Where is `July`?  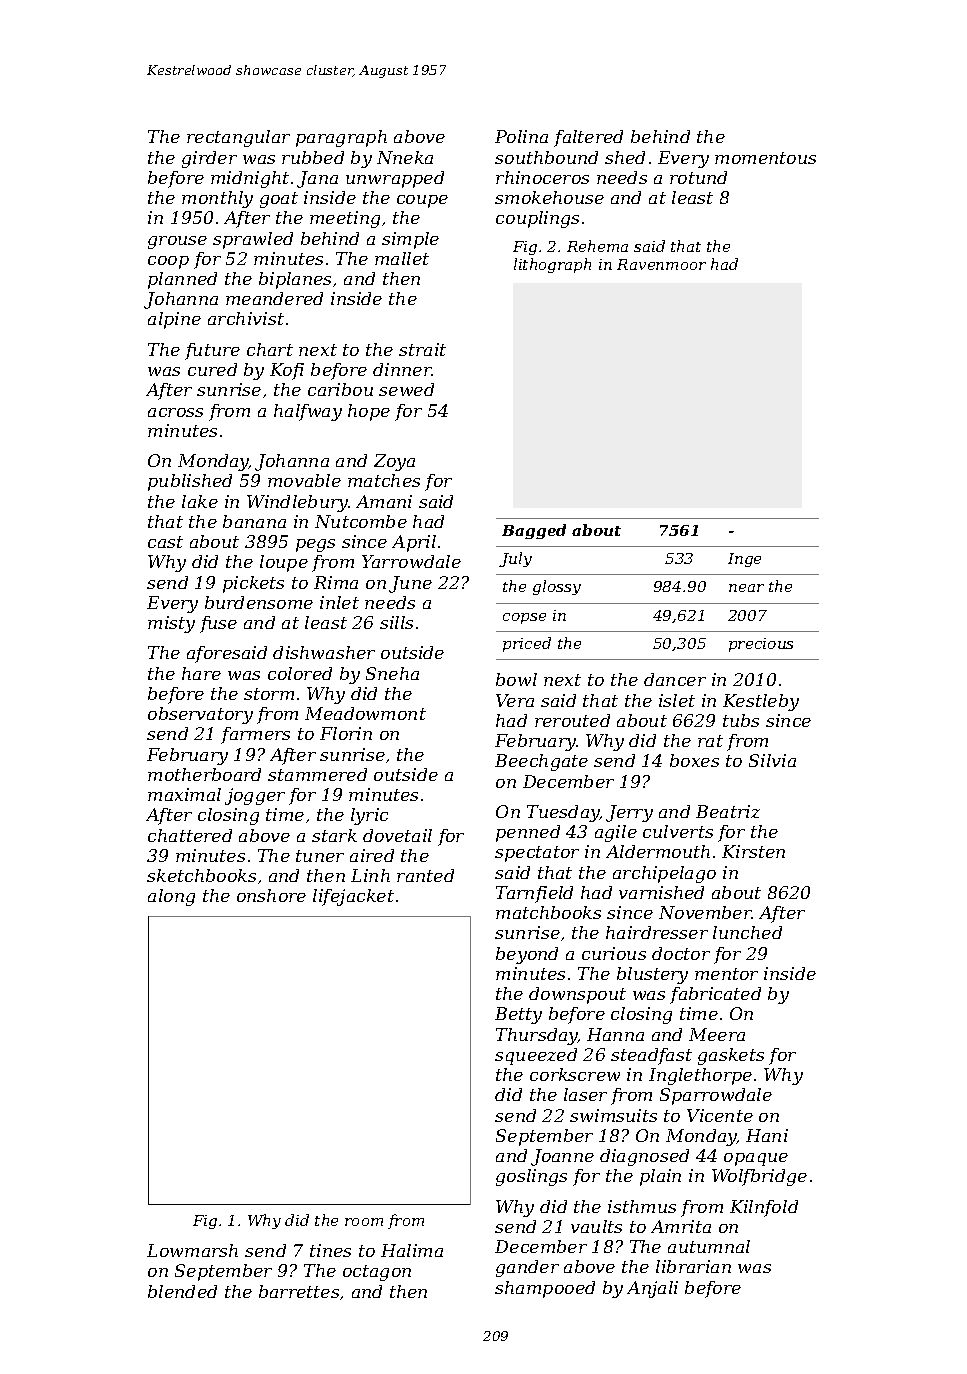 July is located at coordinates (515, 559).
